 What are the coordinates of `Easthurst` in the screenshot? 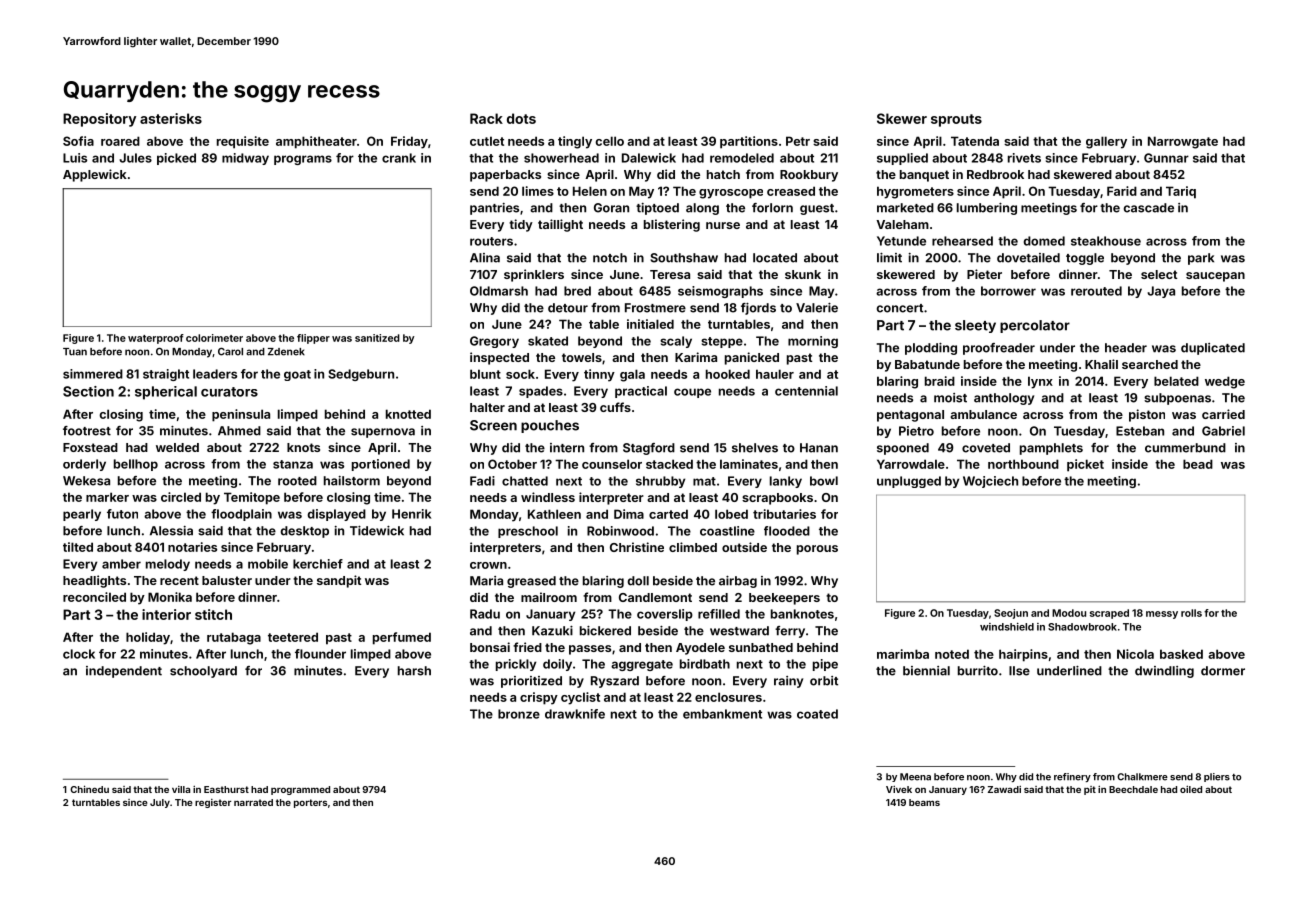 It's located at (226, 789).
